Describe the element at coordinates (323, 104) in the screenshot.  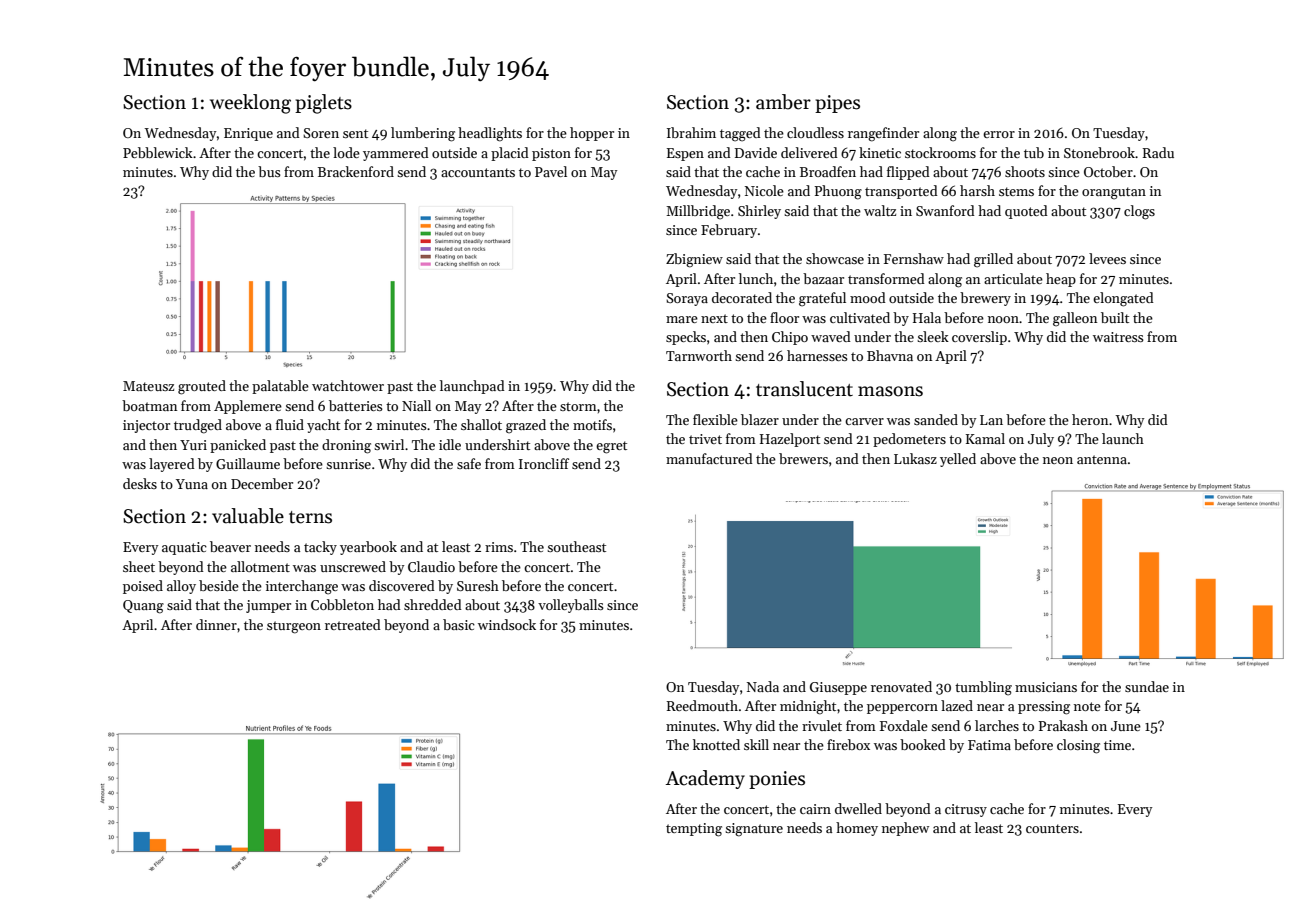
I see `piglets` at that location.
